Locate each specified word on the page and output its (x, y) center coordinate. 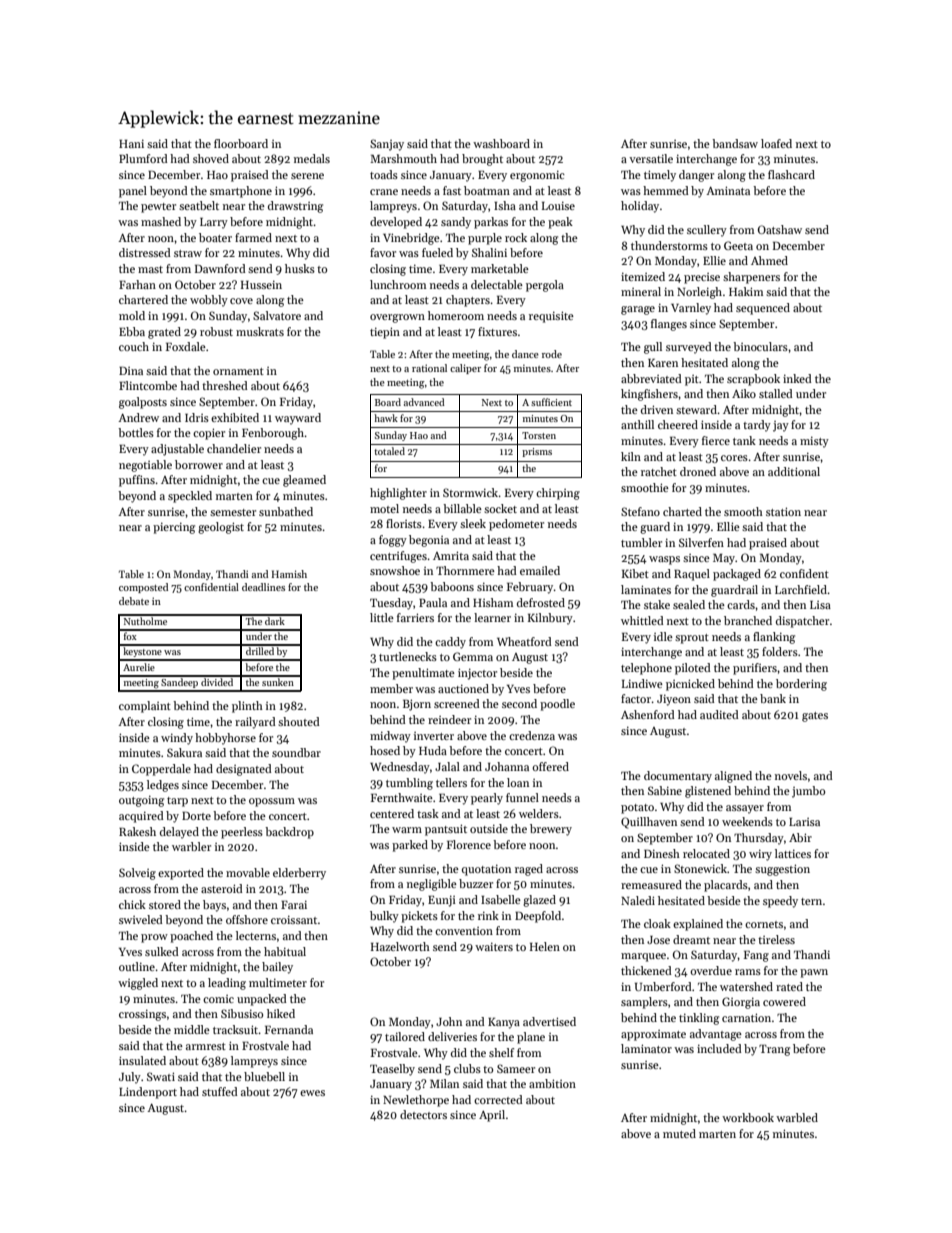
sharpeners (751, 278)
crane (384, 192)
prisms (537, 452)
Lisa (820, 605)
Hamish (289, 574)
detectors (423, 1114)
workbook (748, 1117)
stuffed (220, 1091)
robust (216, 331)
